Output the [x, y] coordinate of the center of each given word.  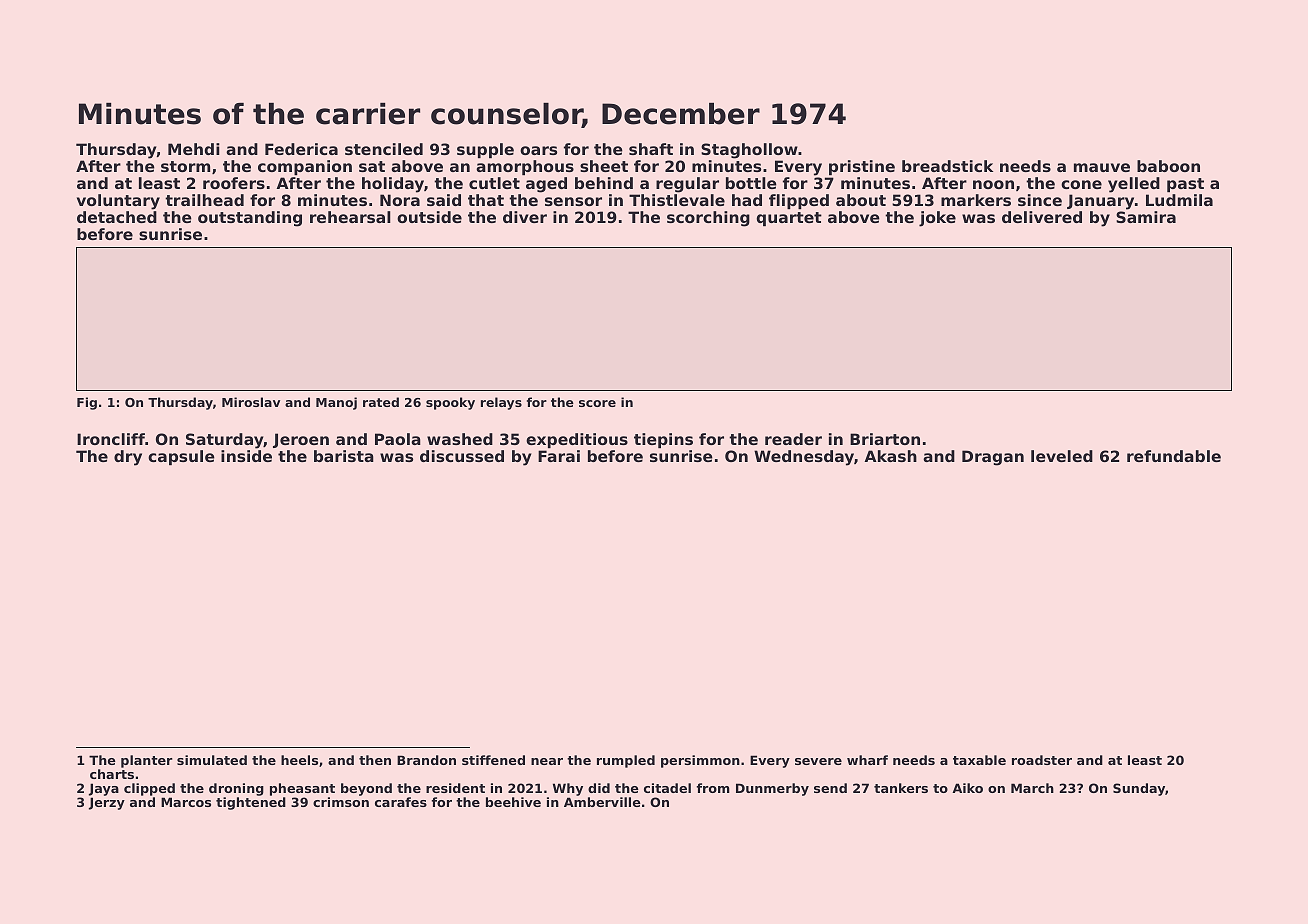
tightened [251, 803]
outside [429, 217]
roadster [1042, 760]
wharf [867, 760]
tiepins [663, 440]
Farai [559, 456]
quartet [789, 219]
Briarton [885, 439]
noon [993, 184]
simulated [212, 760]
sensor [573, 201]
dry [128, 458]
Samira [1146, 217]
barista [344, 456]
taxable [979, 760]
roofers [234, 183]
